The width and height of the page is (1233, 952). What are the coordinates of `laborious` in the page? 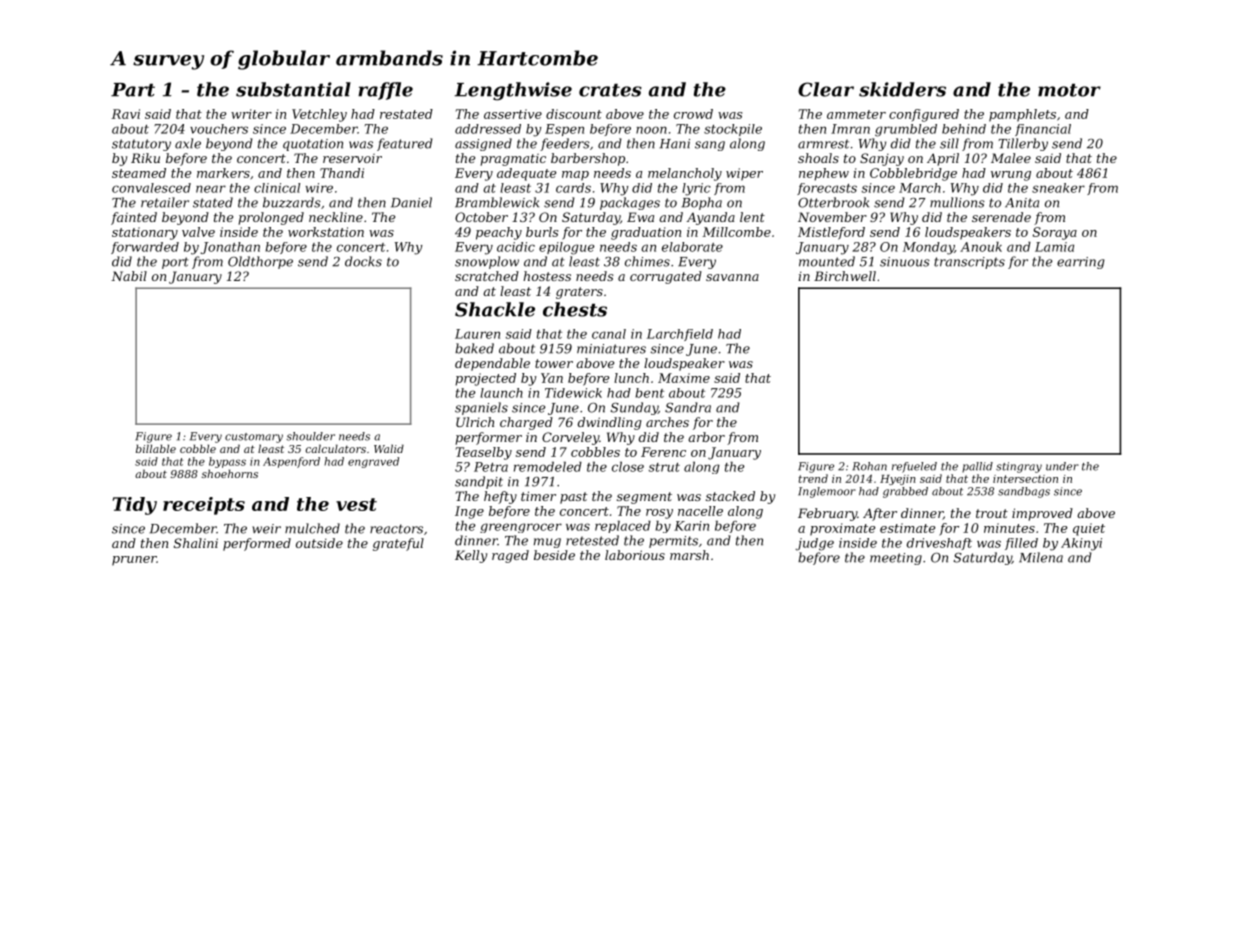 It's located at (635, 555).
